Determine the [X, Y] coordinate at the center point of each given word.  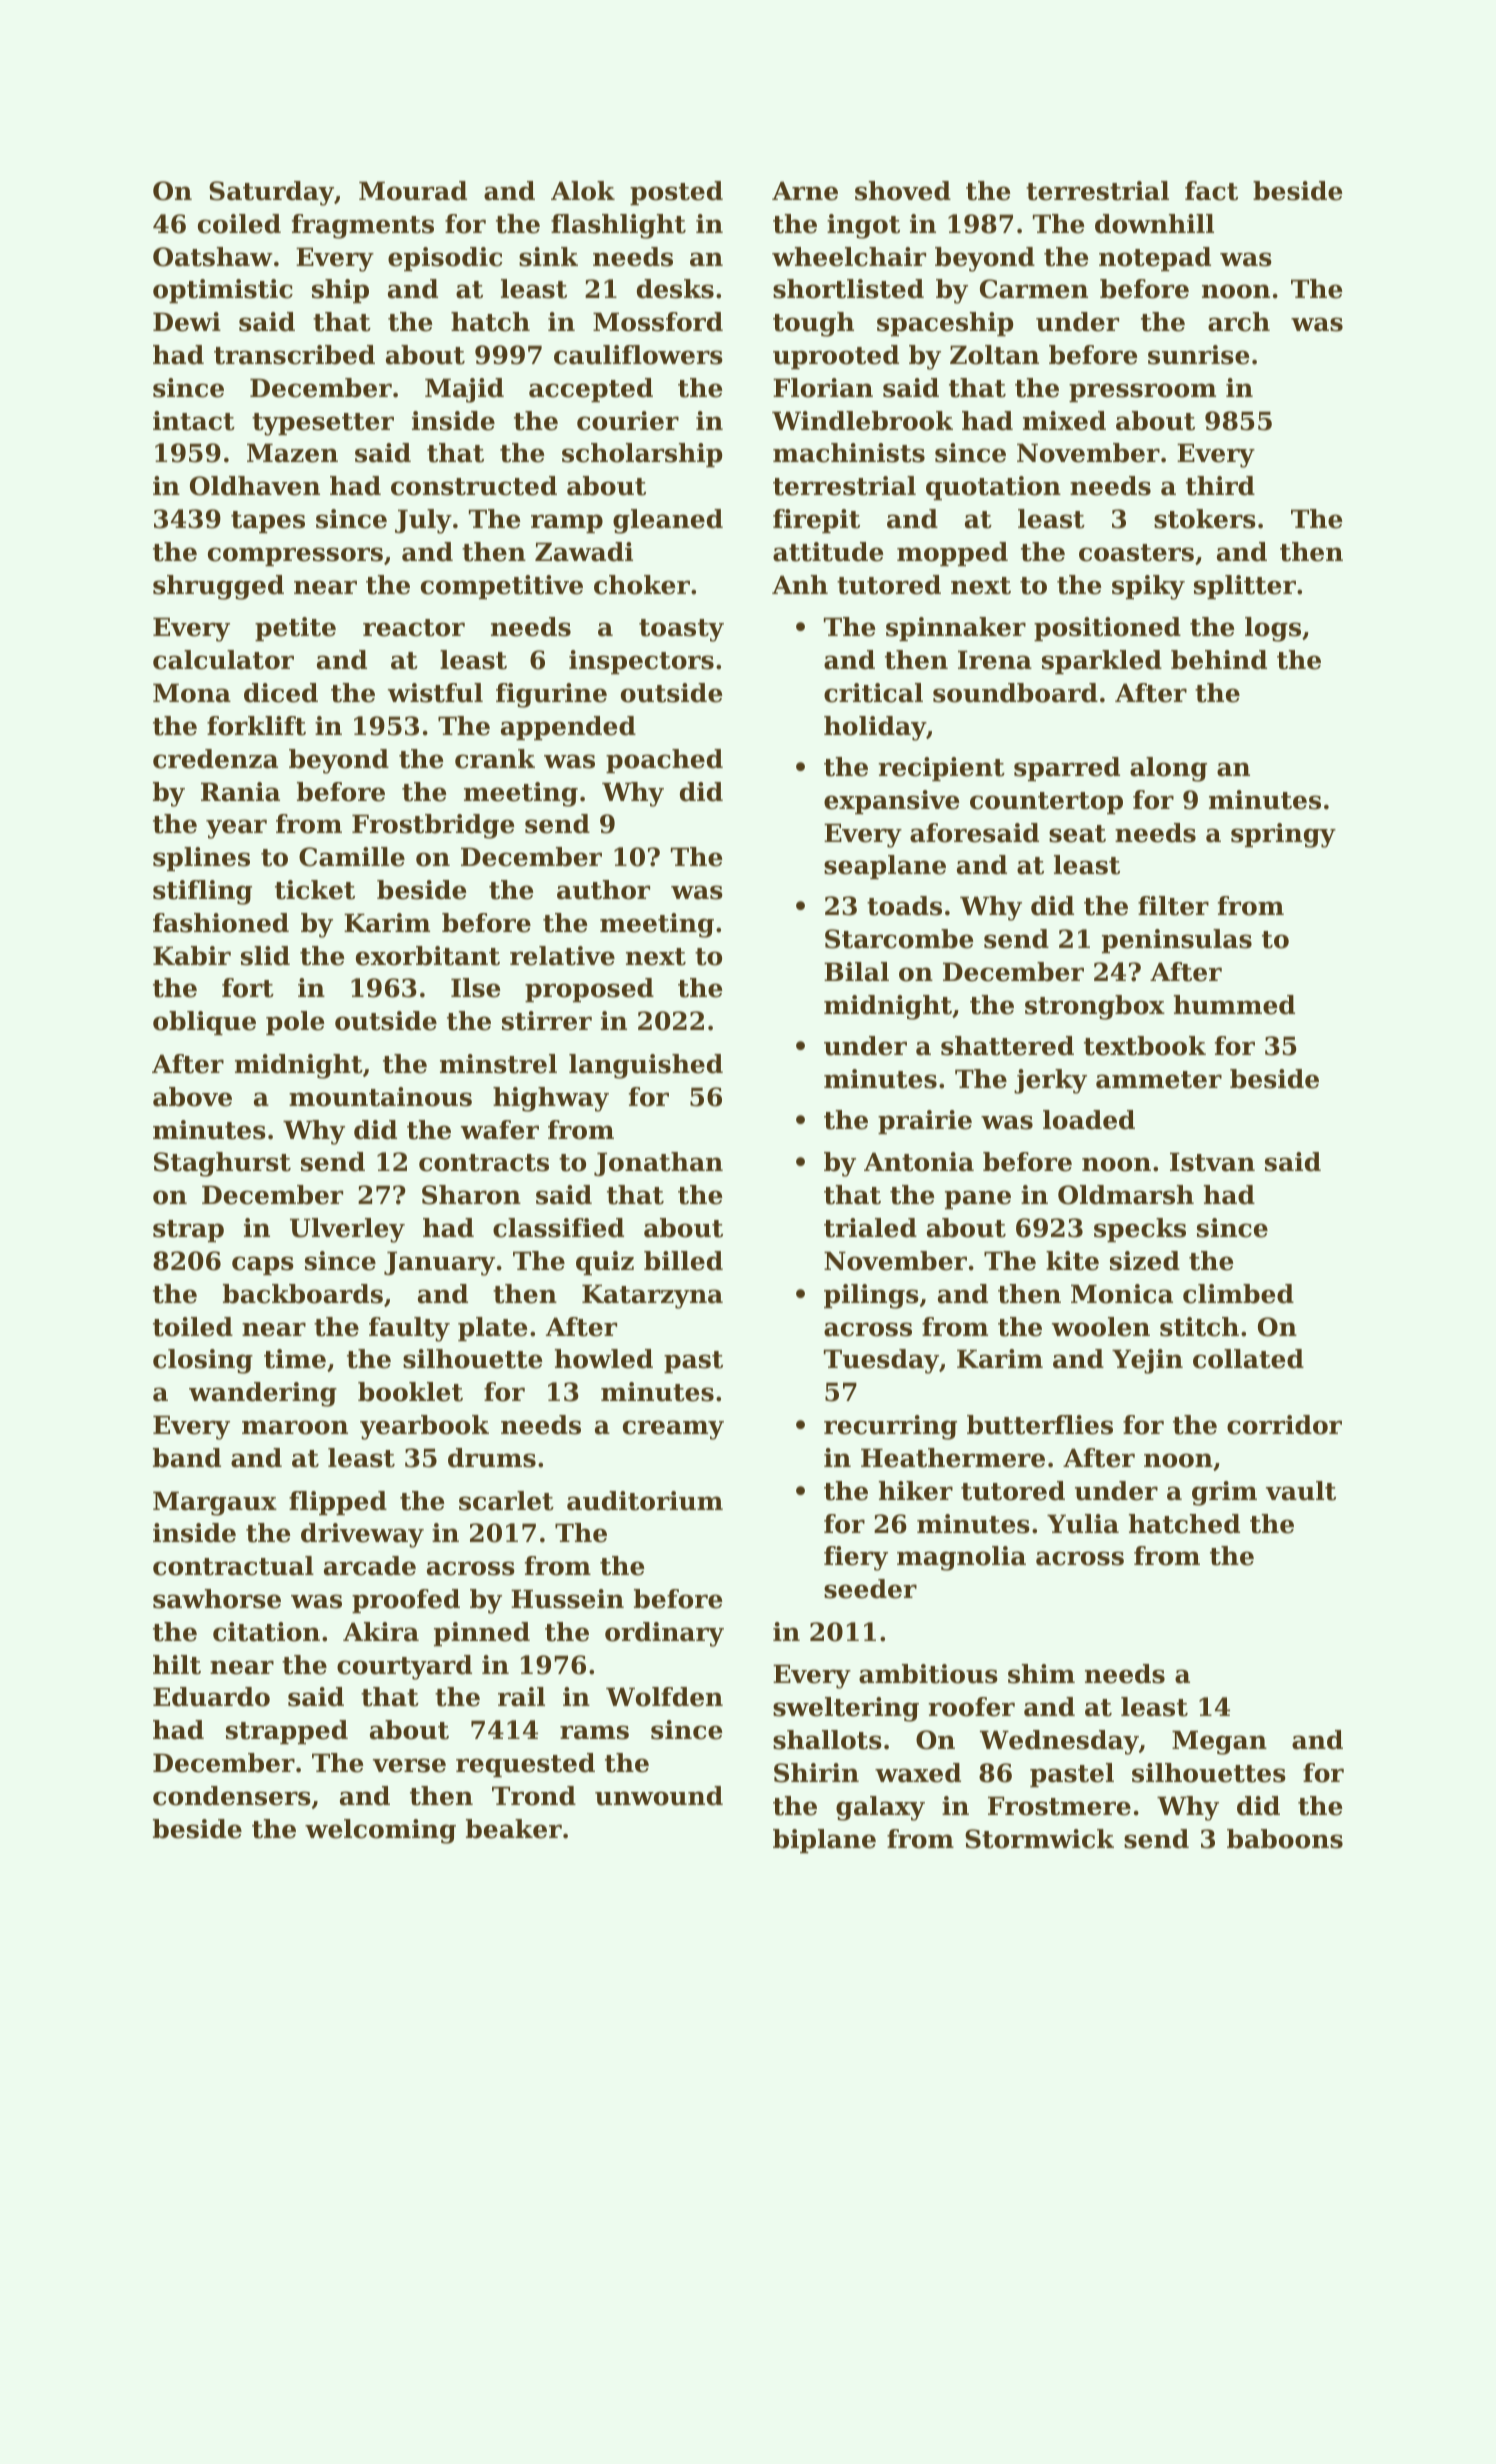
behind [1219, 660]
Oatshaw [213, 257]
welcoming [380, 1831]
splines [201, 859]
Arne [805, 191]
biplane [824, 1841]
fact [1211, 191]
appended [568, 728]
